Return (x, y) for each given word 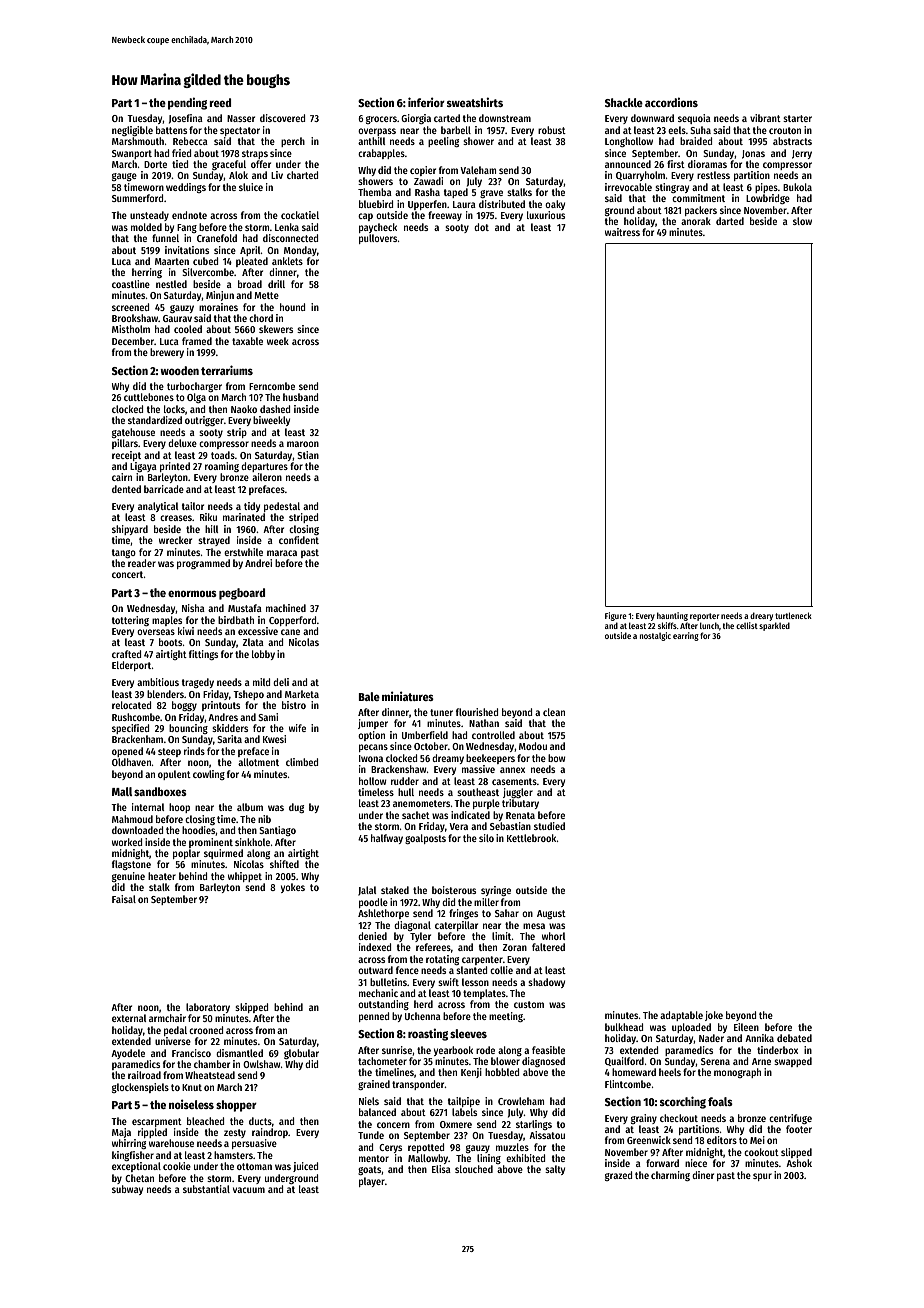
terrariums (227, 370)
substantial (206, 1189)
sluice (251, 187)
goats (369, 1170)
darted (730, 221)
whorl (553, 936)
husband (300, 397)
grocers (381, 120)
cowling (209, 775)
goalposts (425, 839)
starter (797, 118)
